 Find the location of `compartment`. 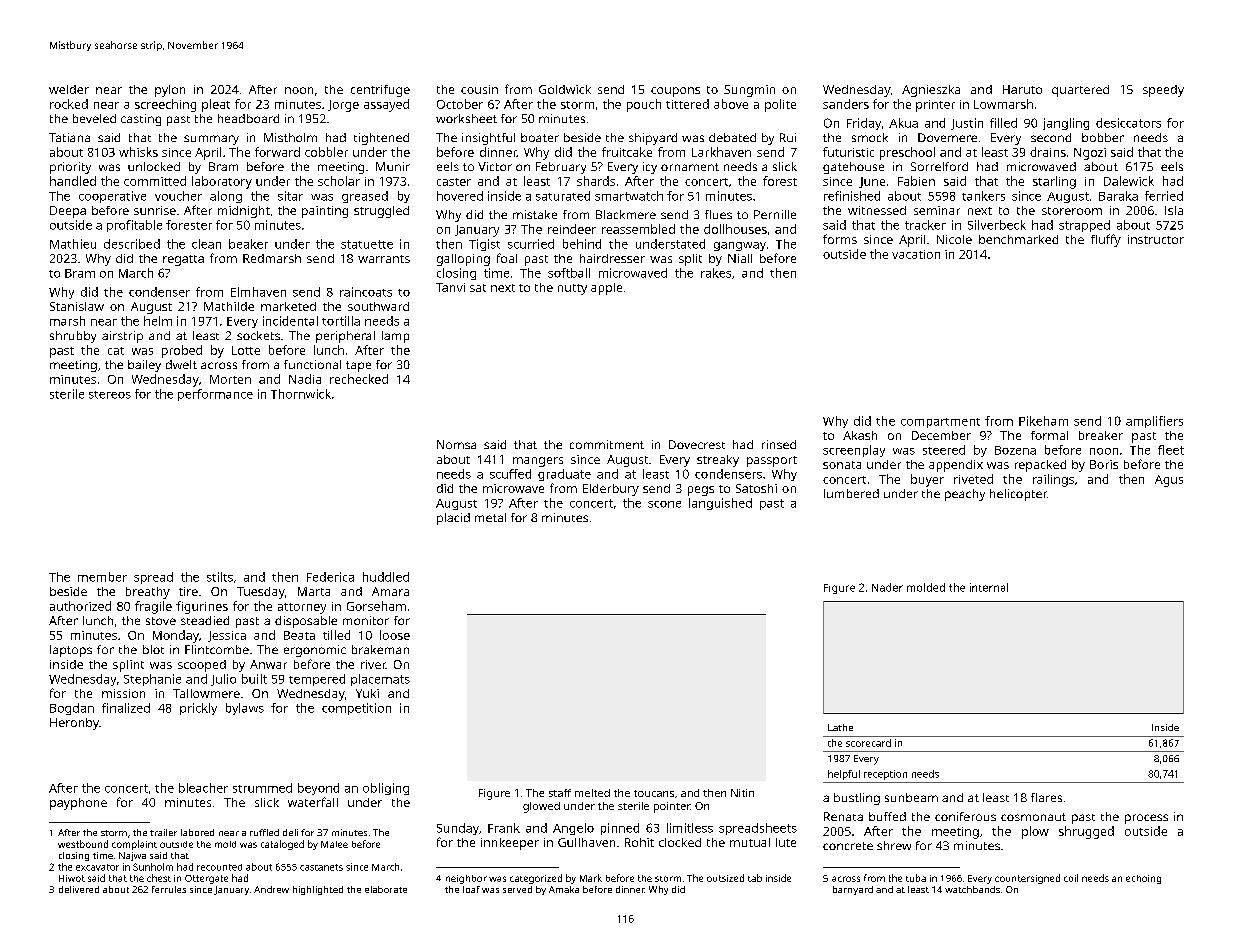

compartment is located at coordinates (940, 423).
